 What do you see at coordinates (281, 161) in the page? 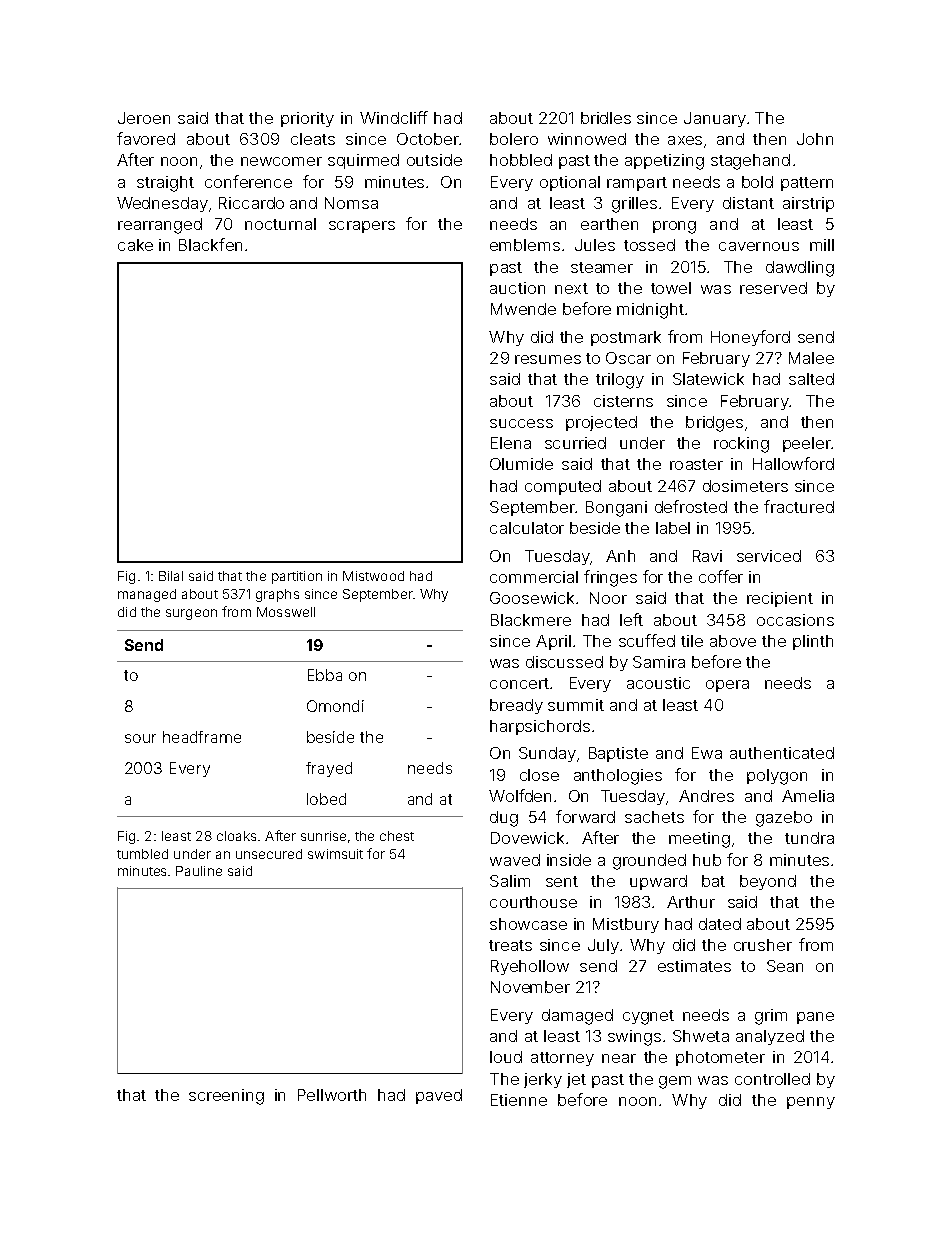
I see `newcomer` at bounding box center [281, 161].
